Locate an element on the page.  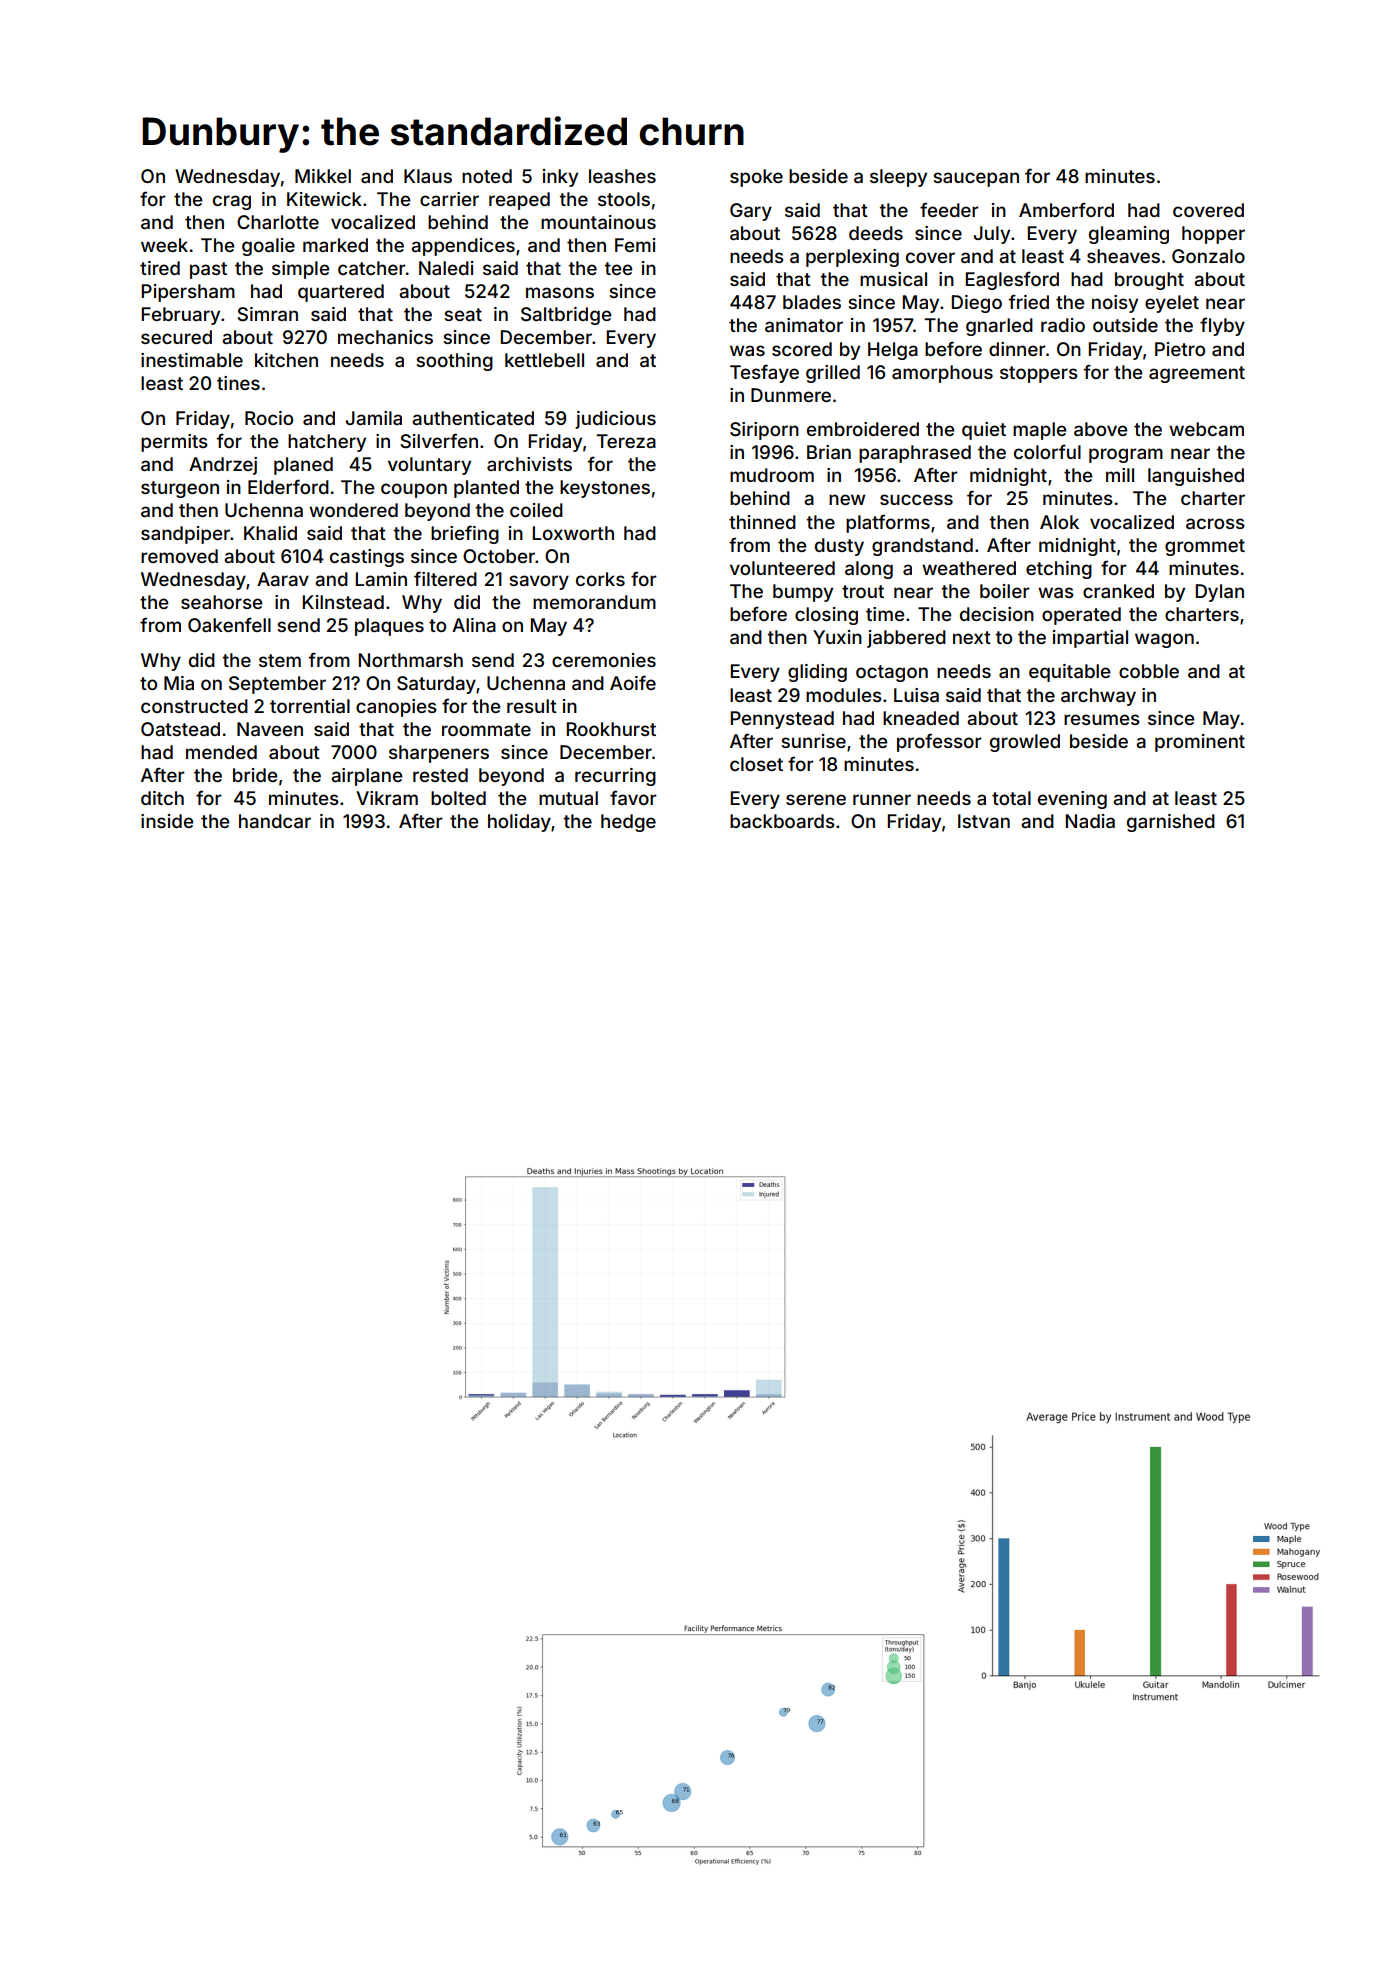
Eaglesford is located at coordinates (1012, 280).
